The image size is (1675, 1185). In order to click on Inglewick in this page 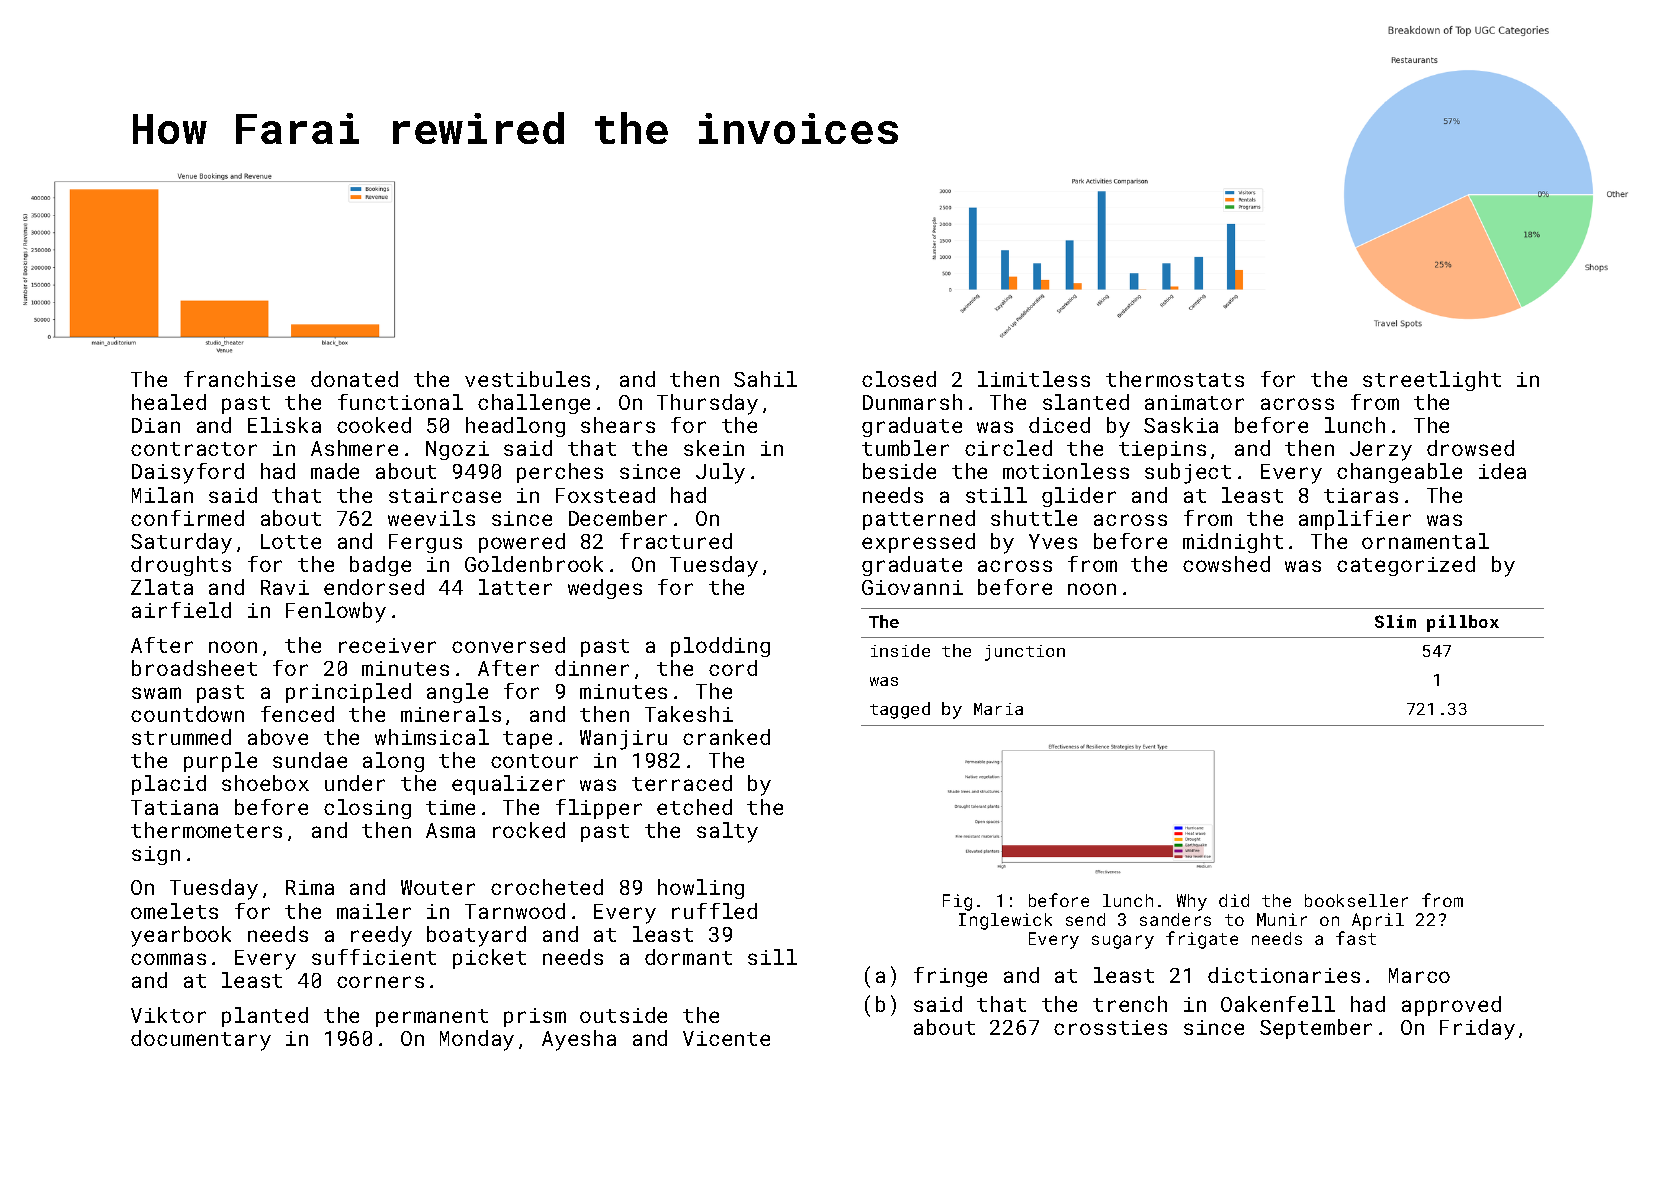, I will do `click(1005, 921)`.
